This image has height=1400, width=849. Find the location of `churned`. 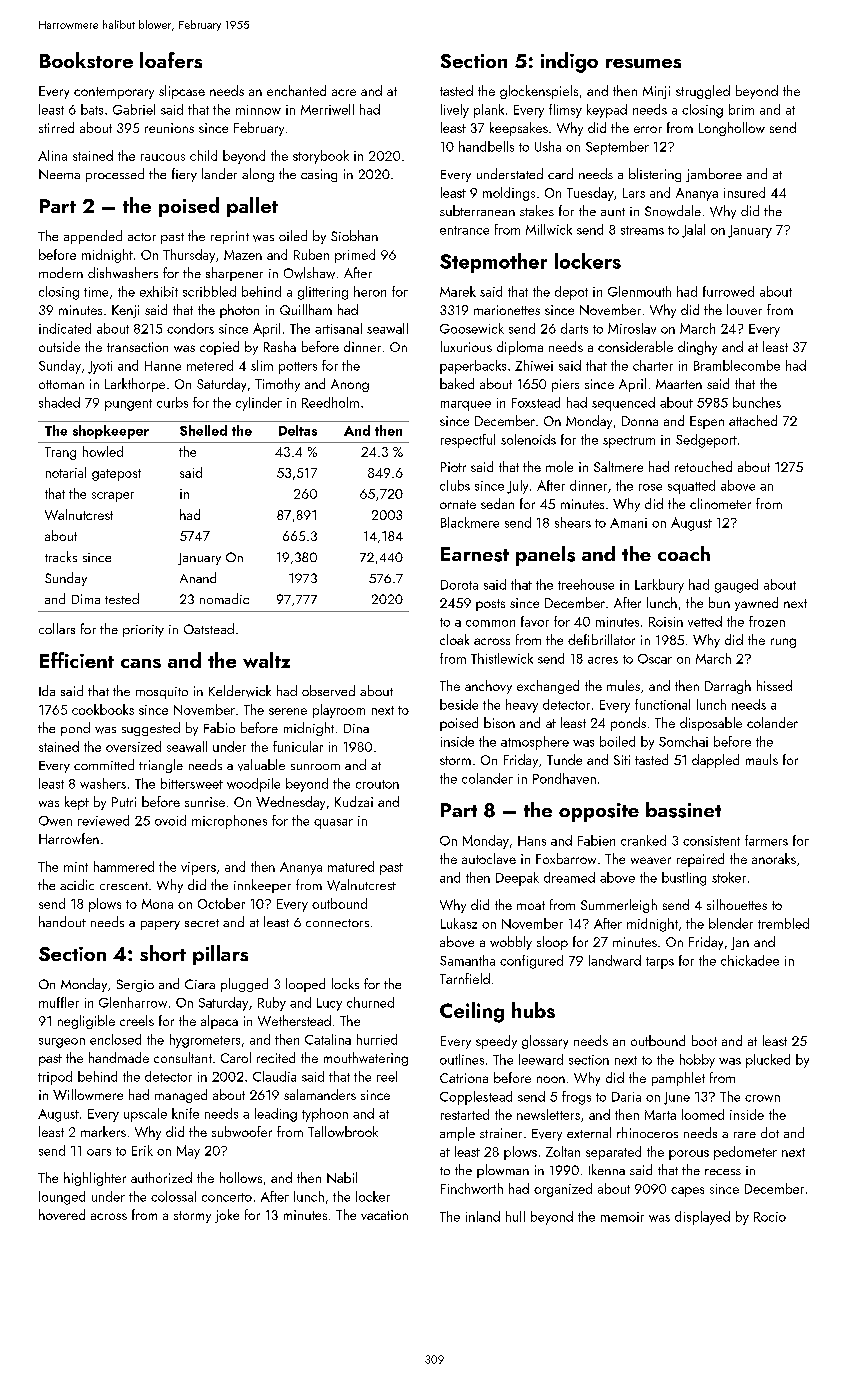

churned is located at coordinates (370, 1002).
